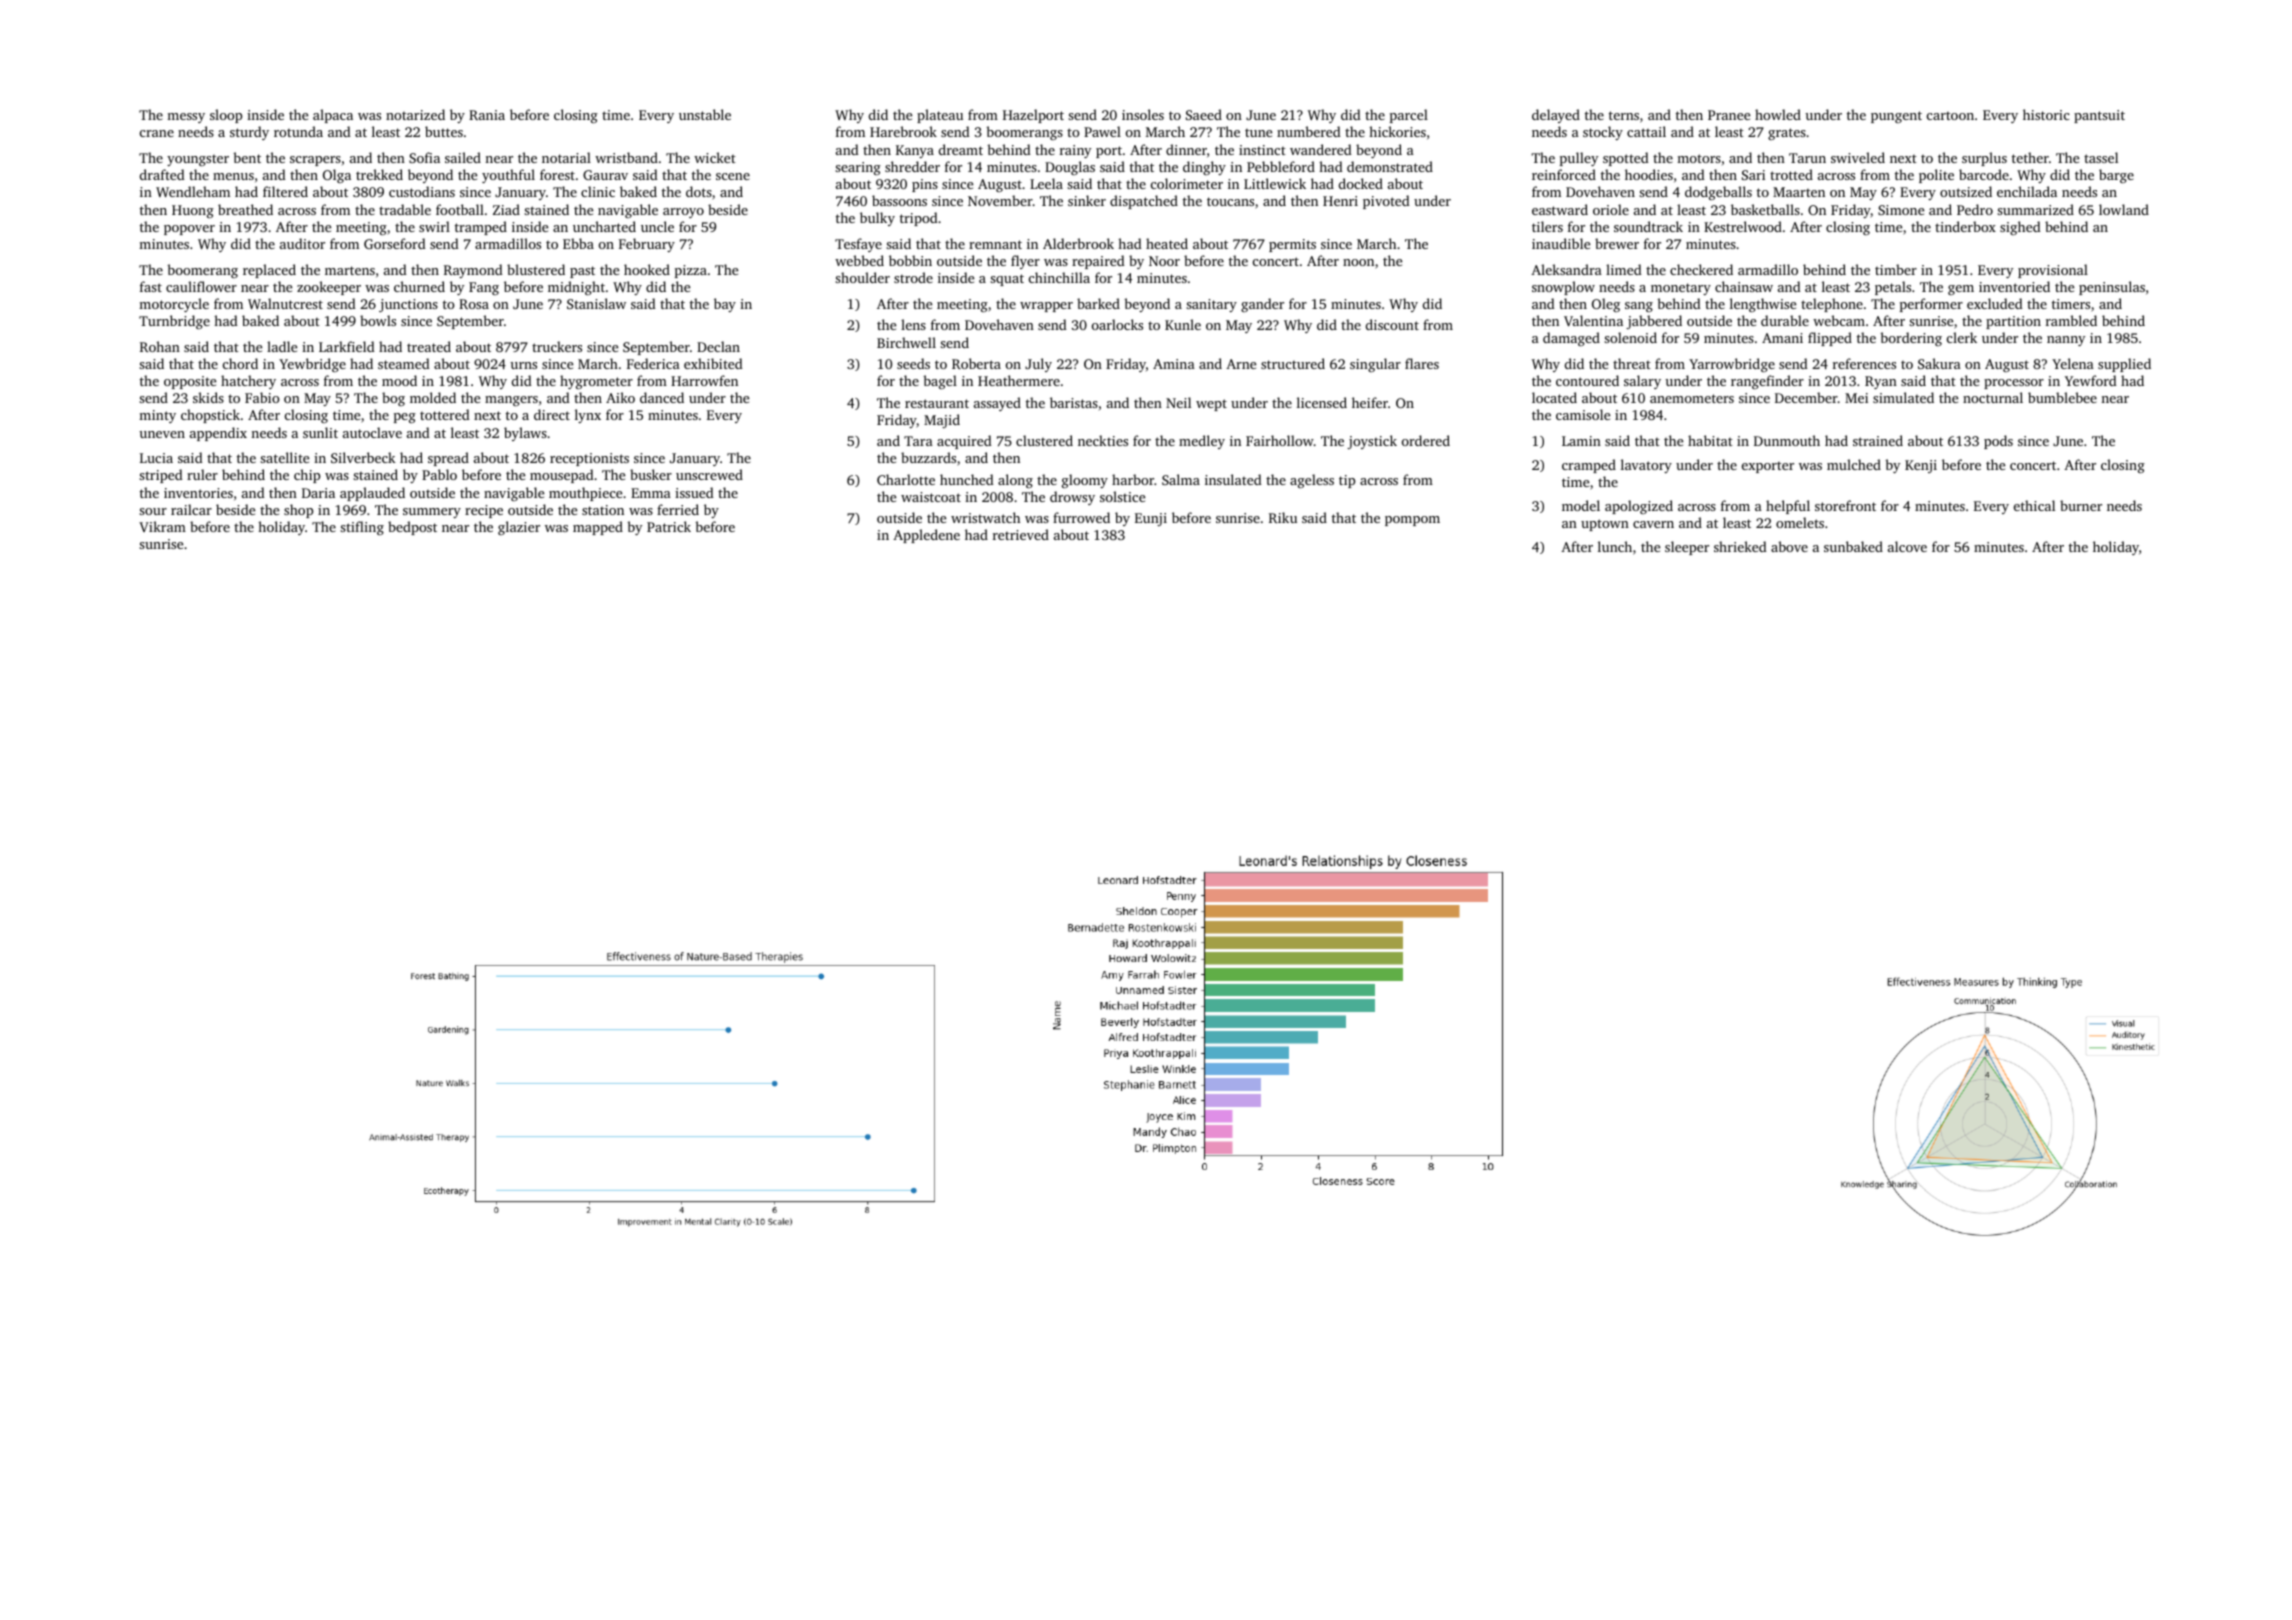  Describe the element at coordinates (912, 166) in the screenshot. I see `shredder` at that location.
